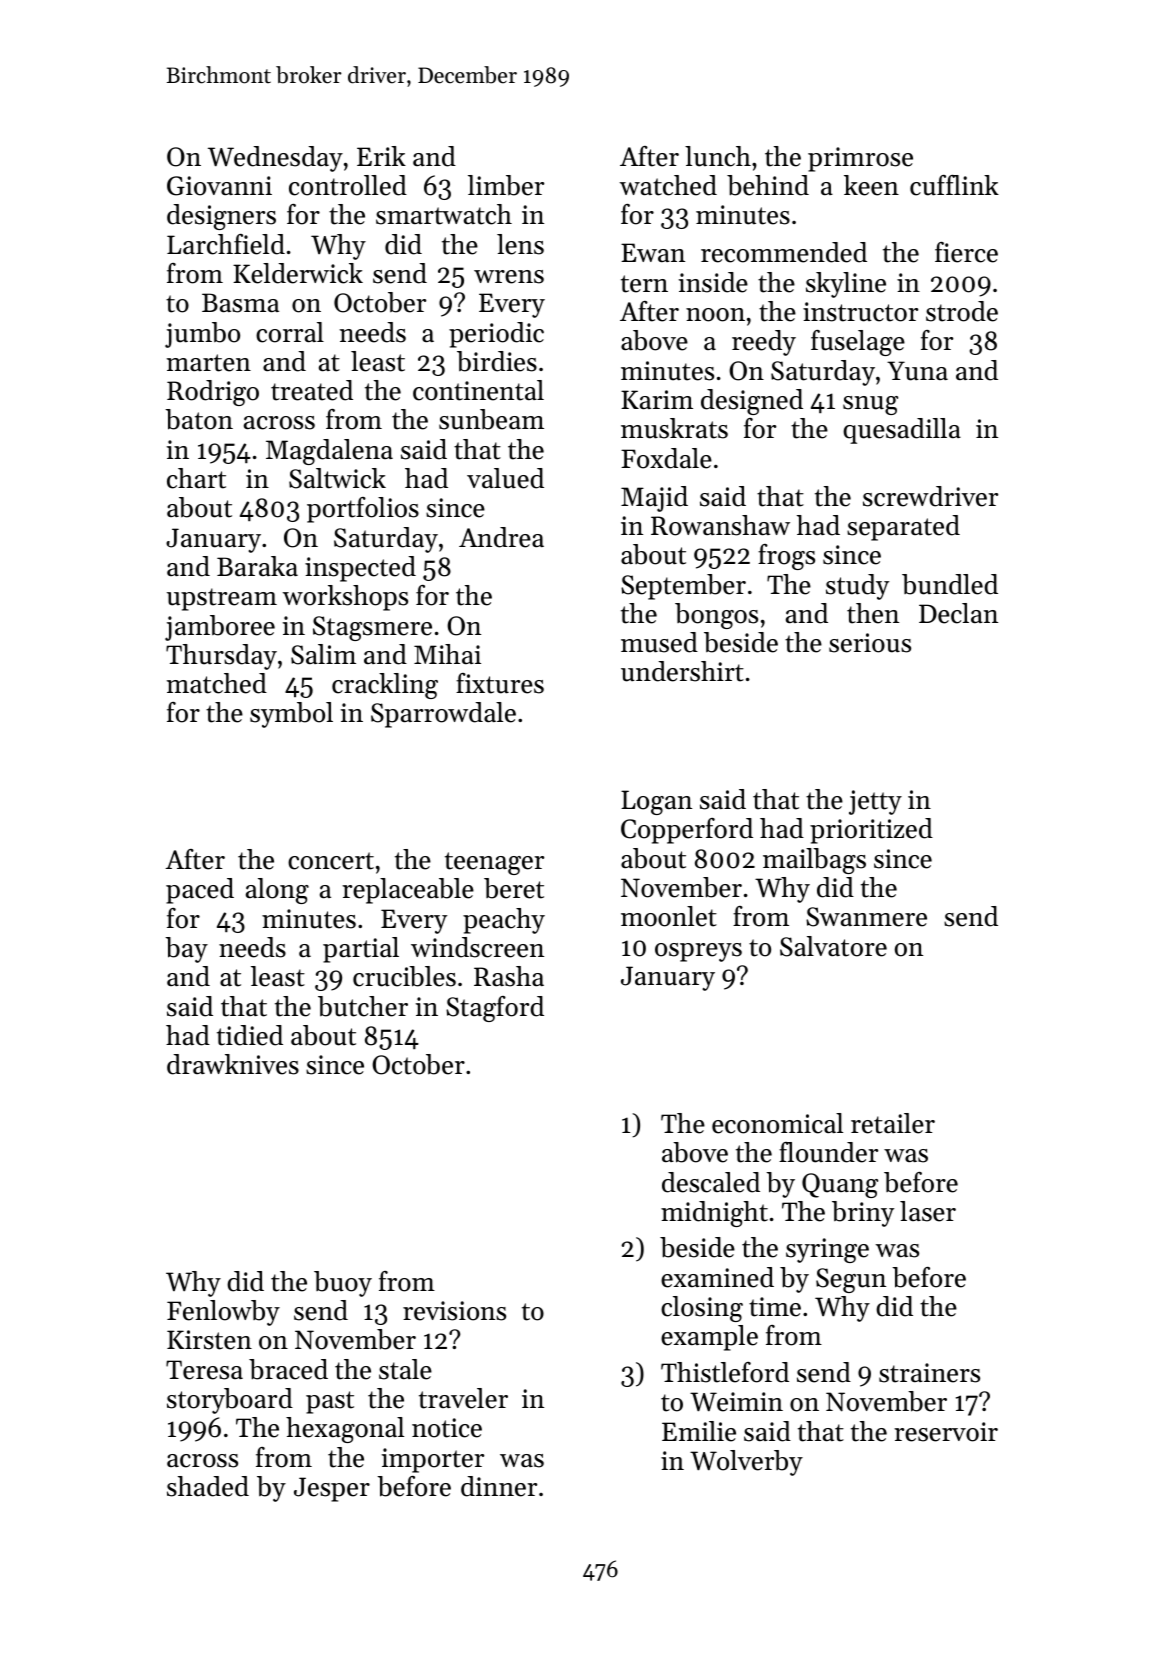 Image resolution: width=1165 pixels, height=1654 pixels. What do you see at coordinates (219, 186) in the document?
I see `Giovanni` at bounding box center [219, 186].
